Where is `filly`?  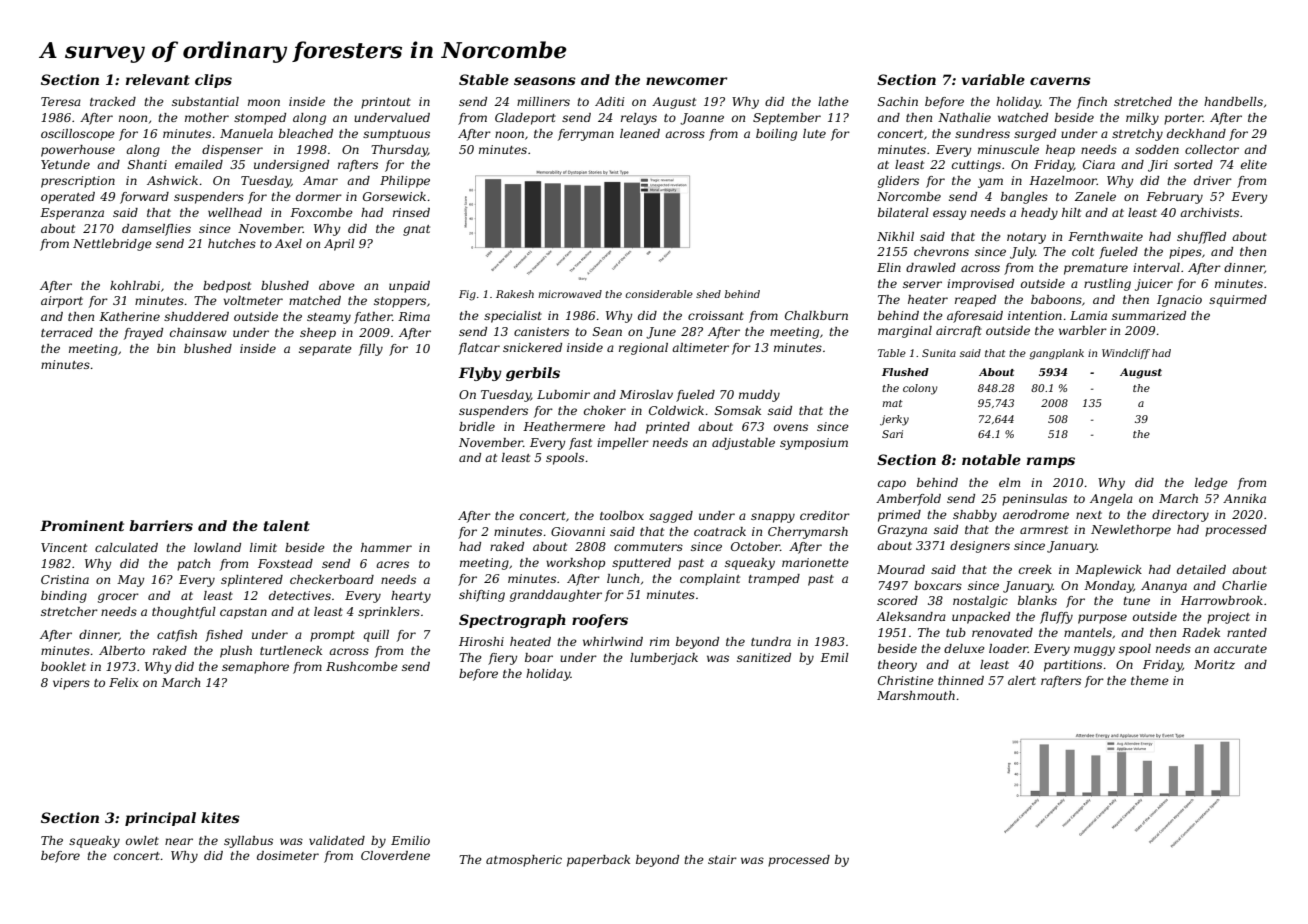 filly is located at coordinates (371, 350).
